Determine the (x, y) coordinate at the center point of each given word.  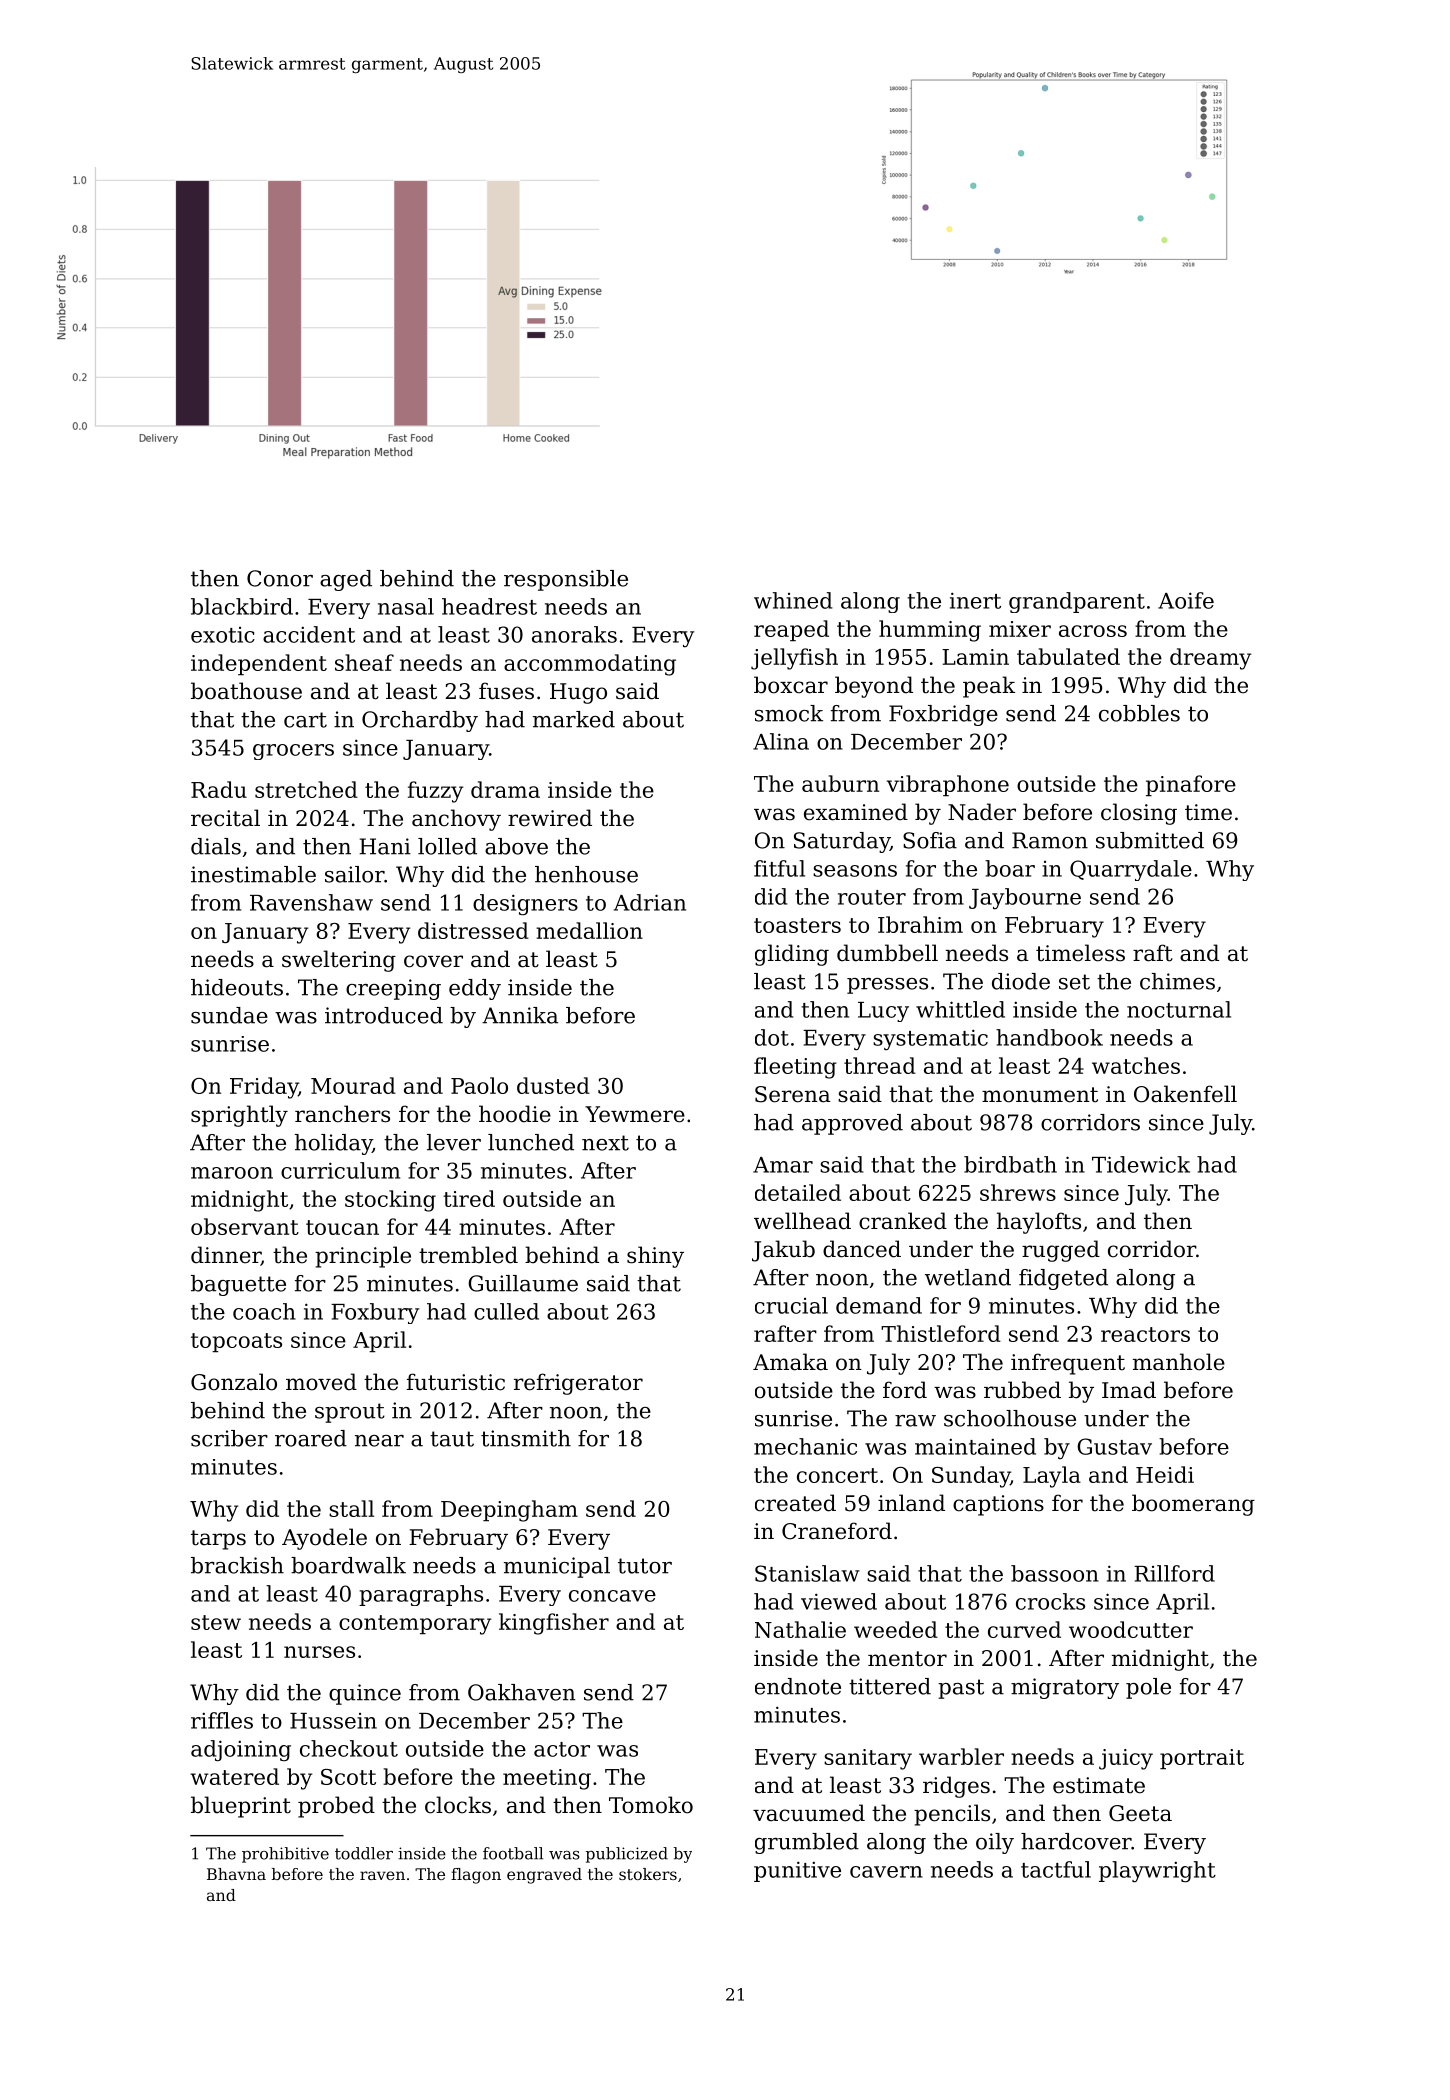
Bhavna (236, 1874)
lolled (447, 846)
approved (852, 1124)
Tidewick (1141, 1164)
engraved (544, 1876)
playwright (1157, 1872)
